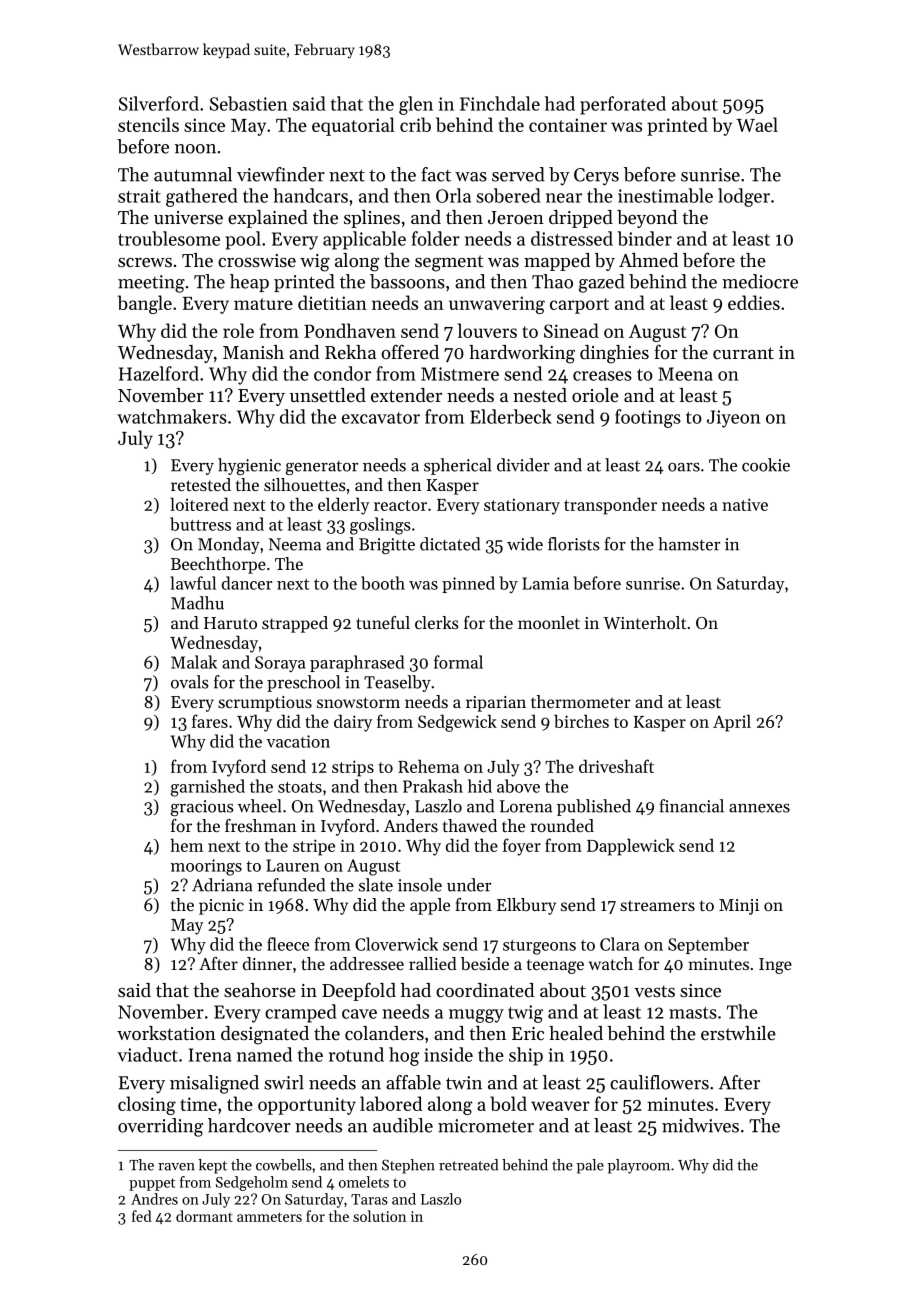  What do you see at coordinates (139, 196) in the page?
I see `strait` at bounding box center [139, 196].
